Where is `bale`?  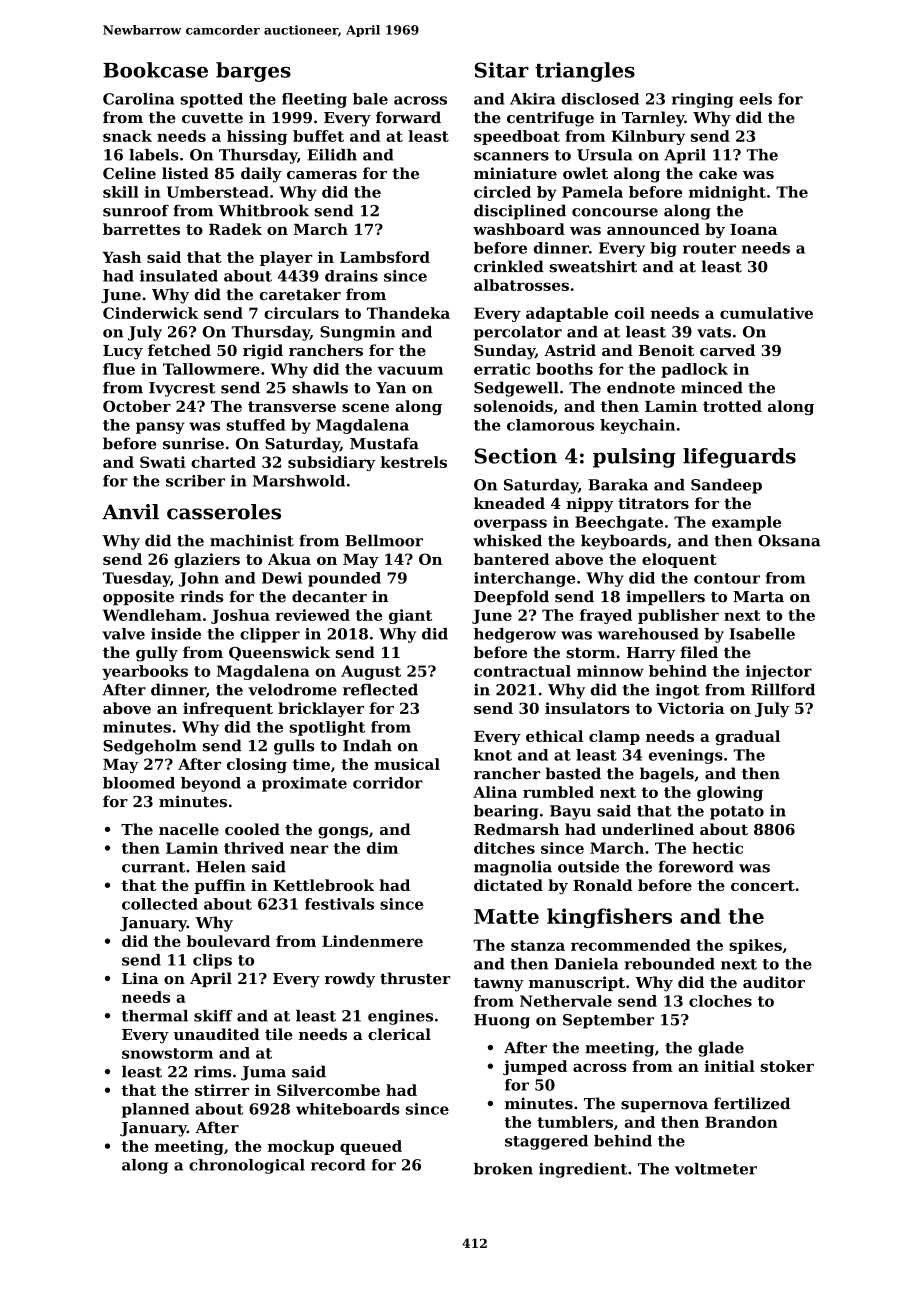
bale is located at coordinates (370, 99).
